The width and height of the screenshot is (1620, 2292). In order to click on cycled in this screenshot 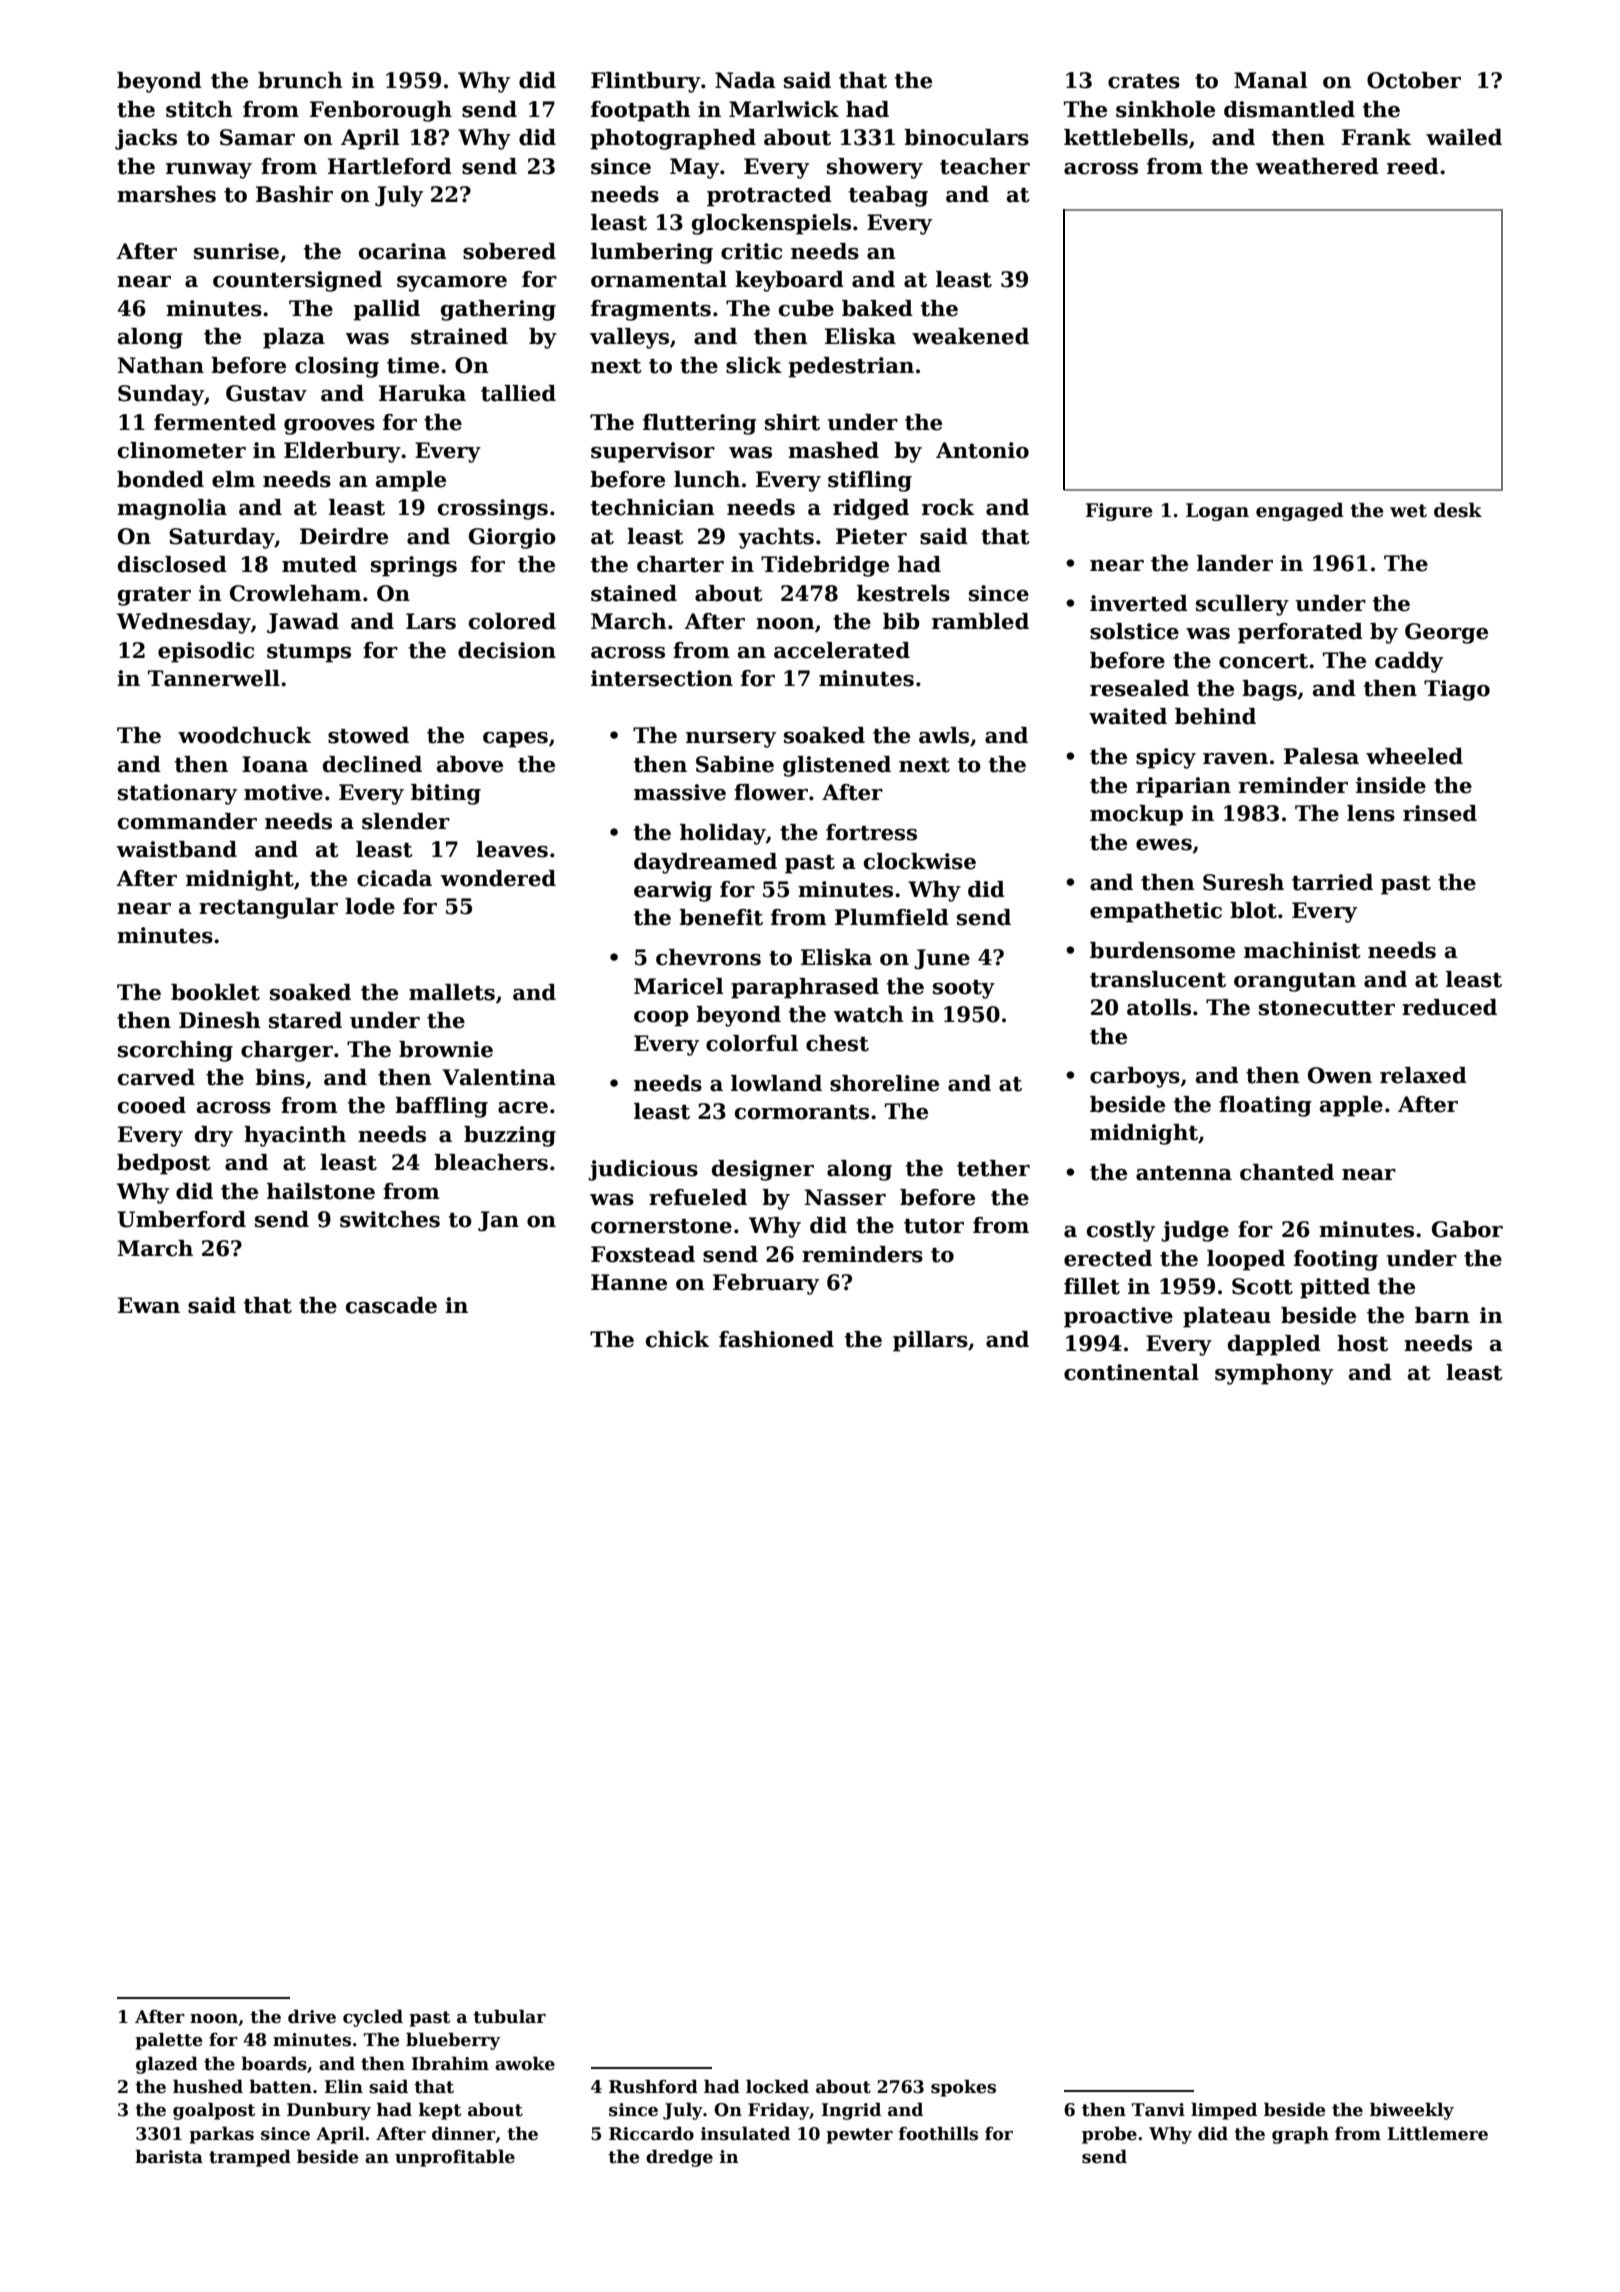, I will do `click(373, 2018)`.
